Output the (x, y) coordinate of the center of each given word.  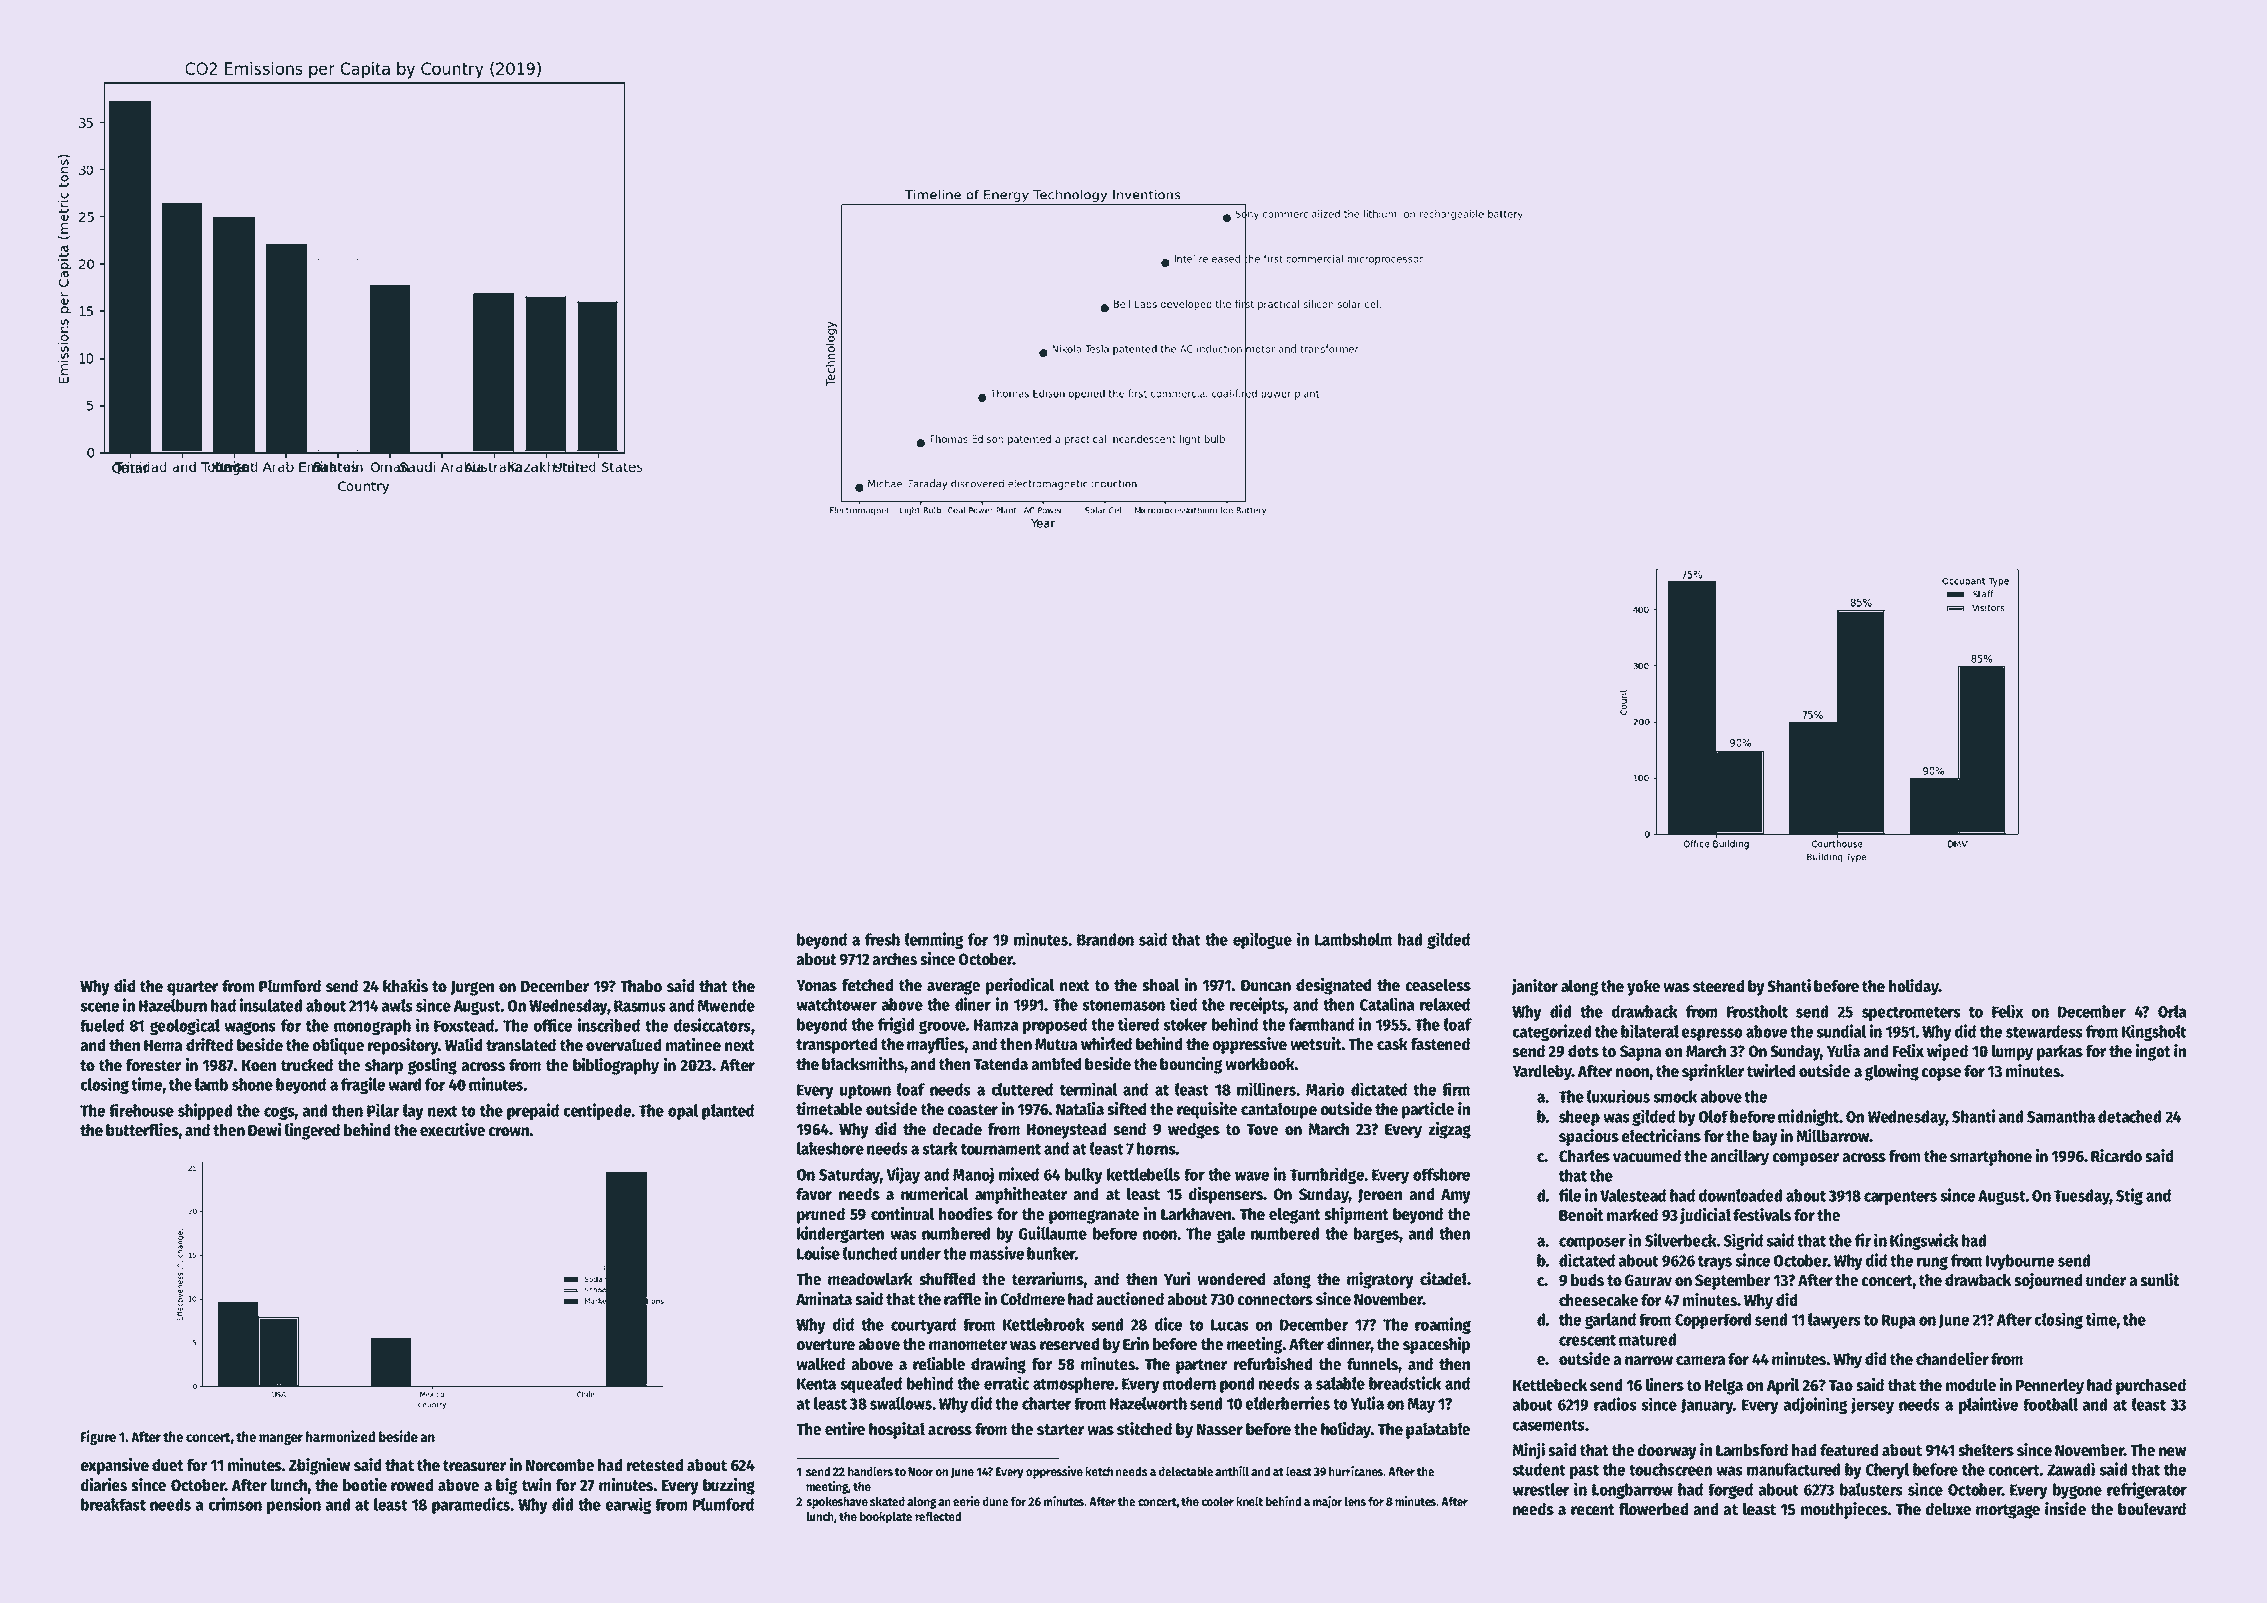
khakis (405, 986)
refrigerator (2147, 1490)
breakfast (113, 1504)
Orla (2172, 1011)
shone (252, 1084)
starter (1060, 1430)
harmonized (340, 1436)
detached (2129, 1116)
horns (1156, 1148)
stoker (1185, 1024)
